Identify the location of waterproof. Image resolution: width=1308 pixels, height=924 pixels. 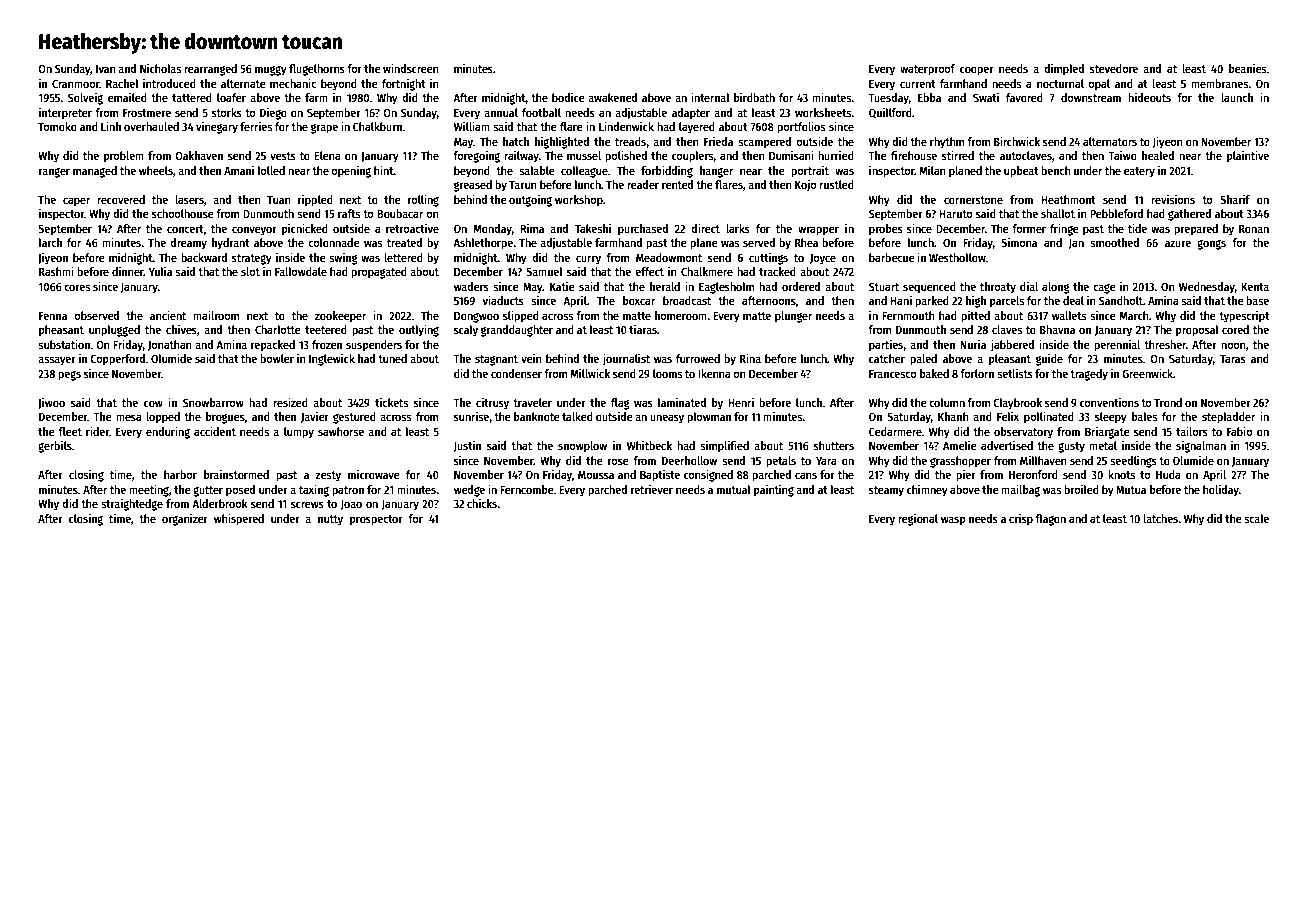
(927, 70).
